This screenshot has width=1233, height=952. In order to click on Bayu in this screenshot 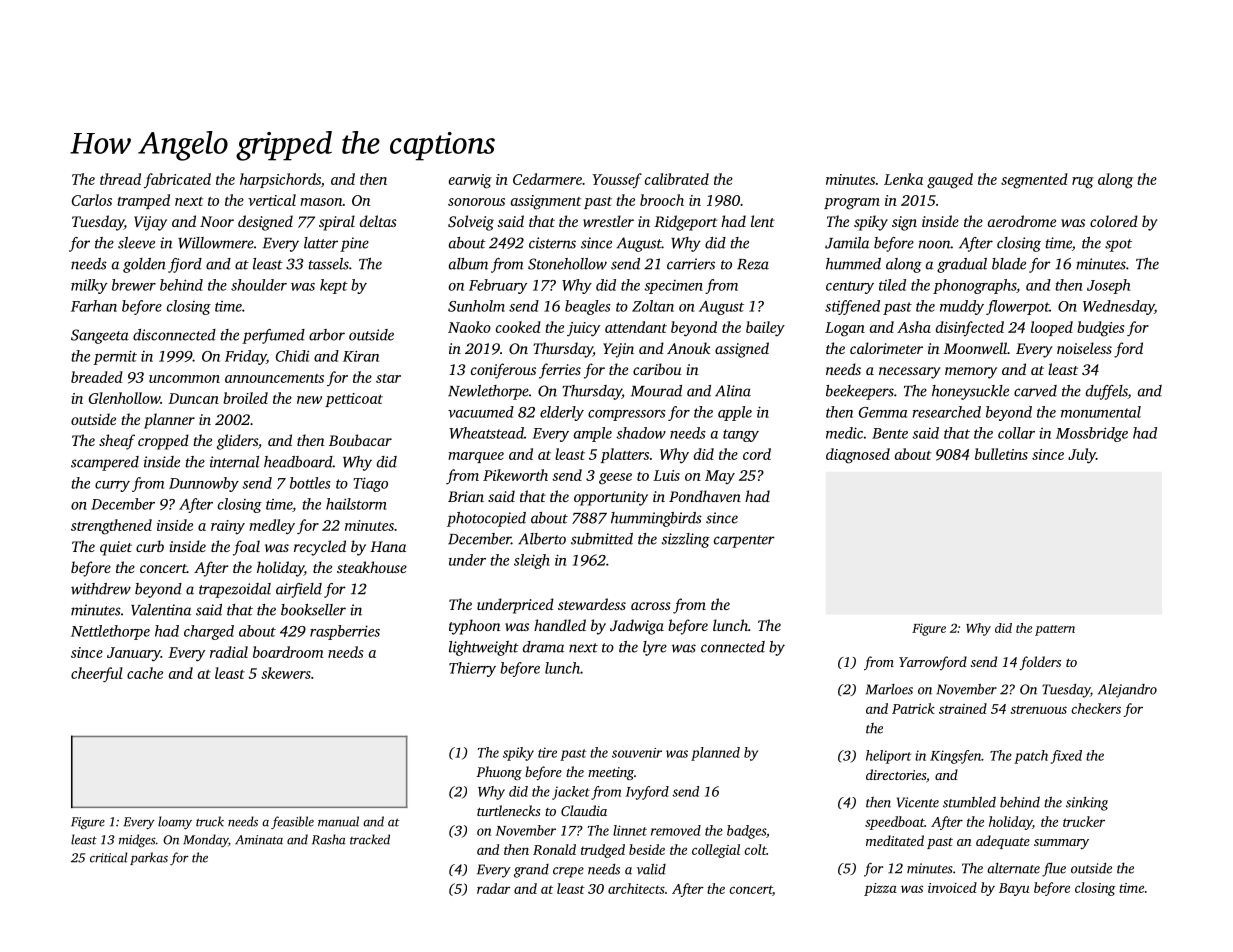, I will do `click(1014, 889)`.
